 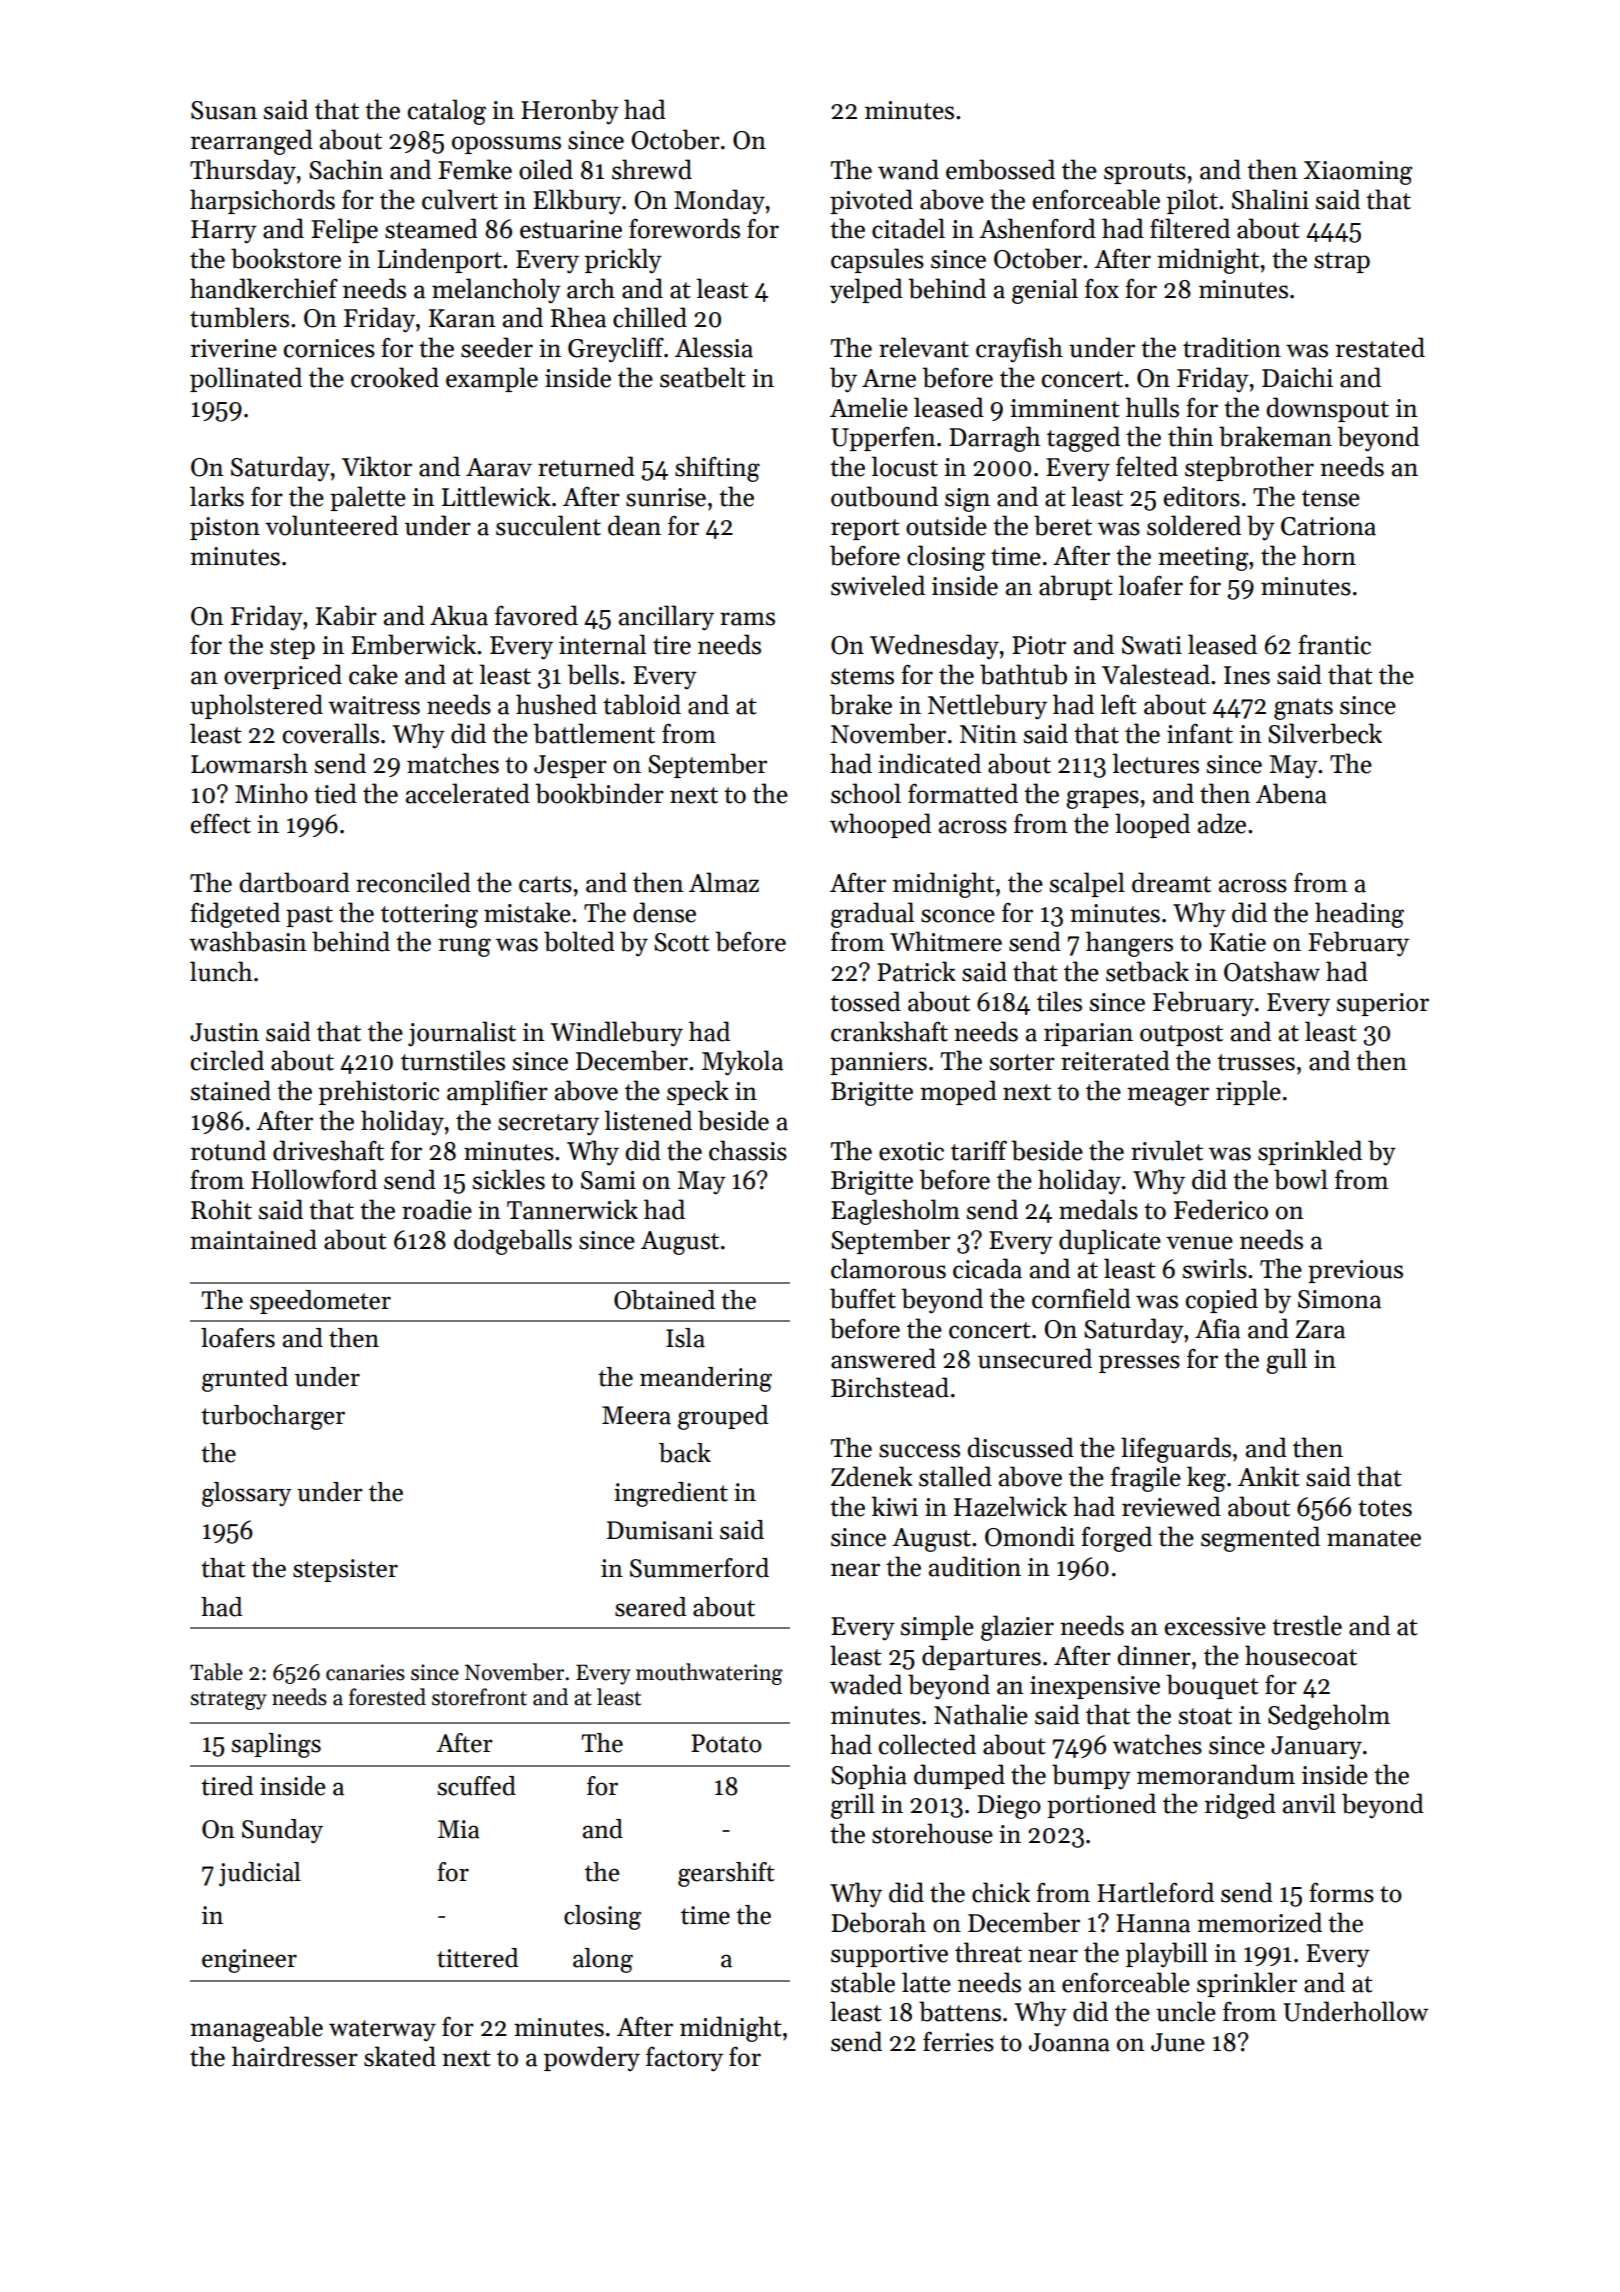 I want to click on sunrise, so click(x=666, y=497).
